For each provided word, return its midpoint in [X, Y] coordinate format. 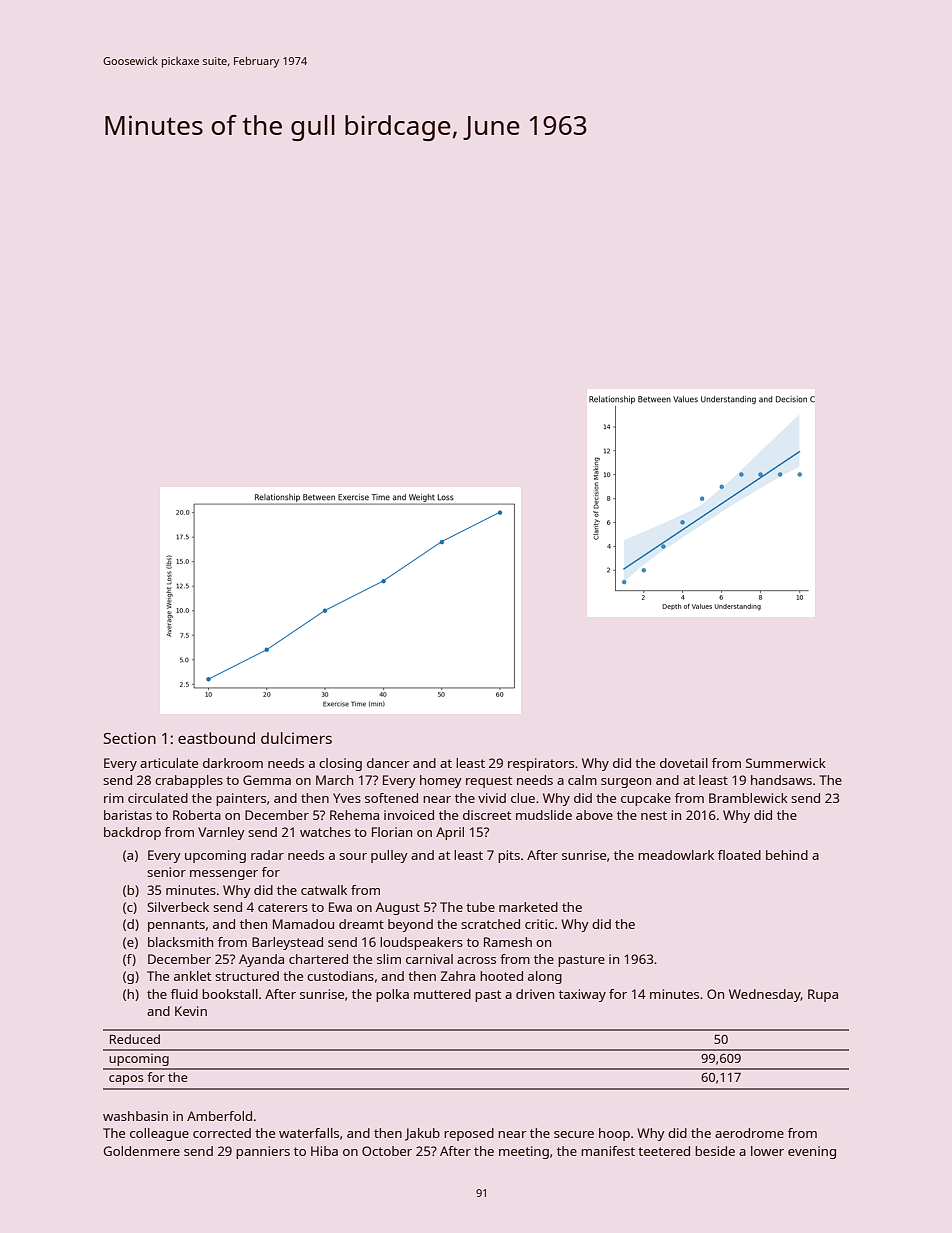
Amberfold [219, 1116]
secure [574, 1134]
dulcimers [296, 738]
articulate [169, 763]
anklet [192, 976]
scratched [490, 924]
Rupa [823, 995]
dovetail [684, 763]
